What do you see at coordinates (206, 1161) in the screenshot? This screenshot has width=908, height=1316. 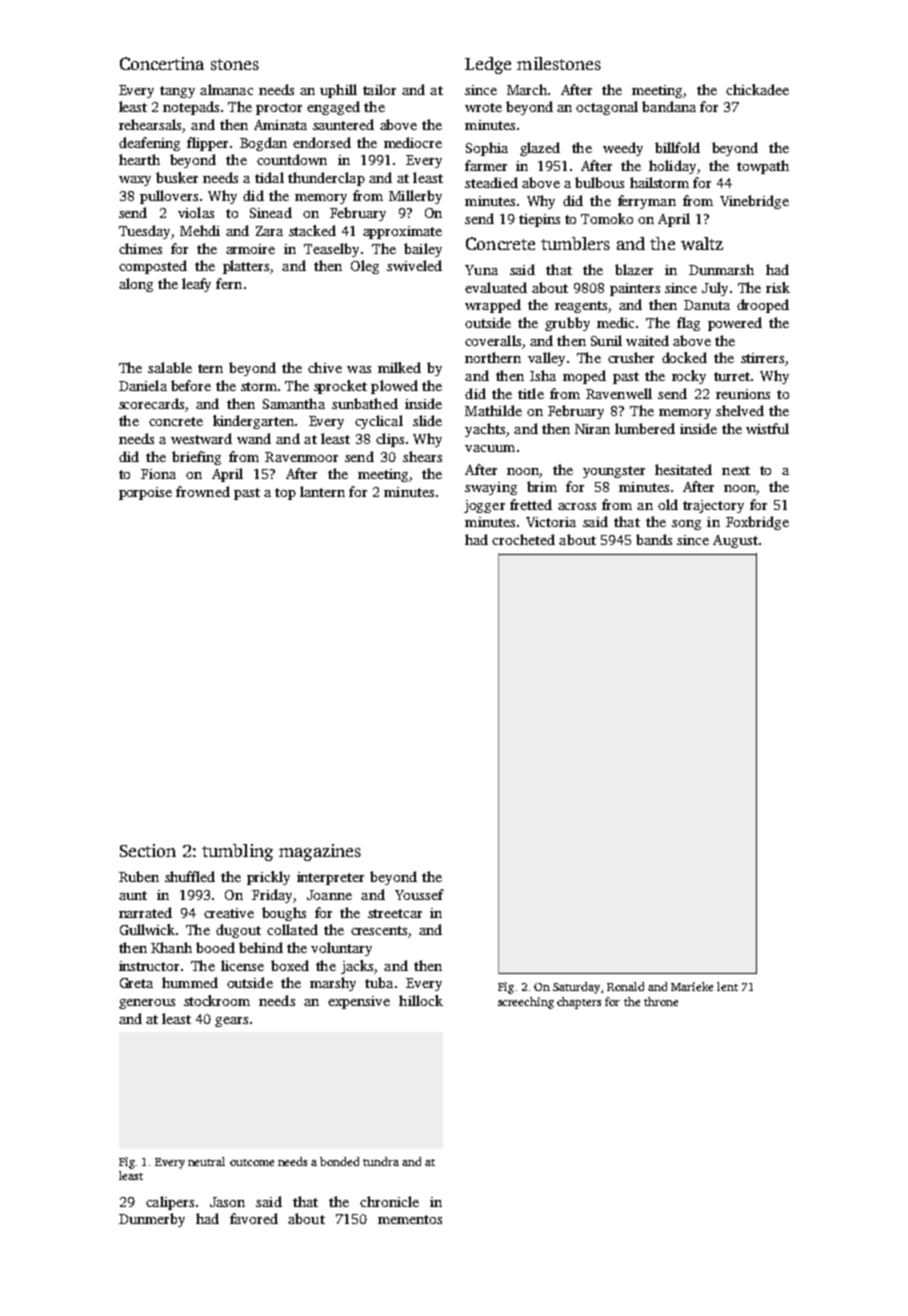 I see `neutral` at bounding box center [206, 1161].
